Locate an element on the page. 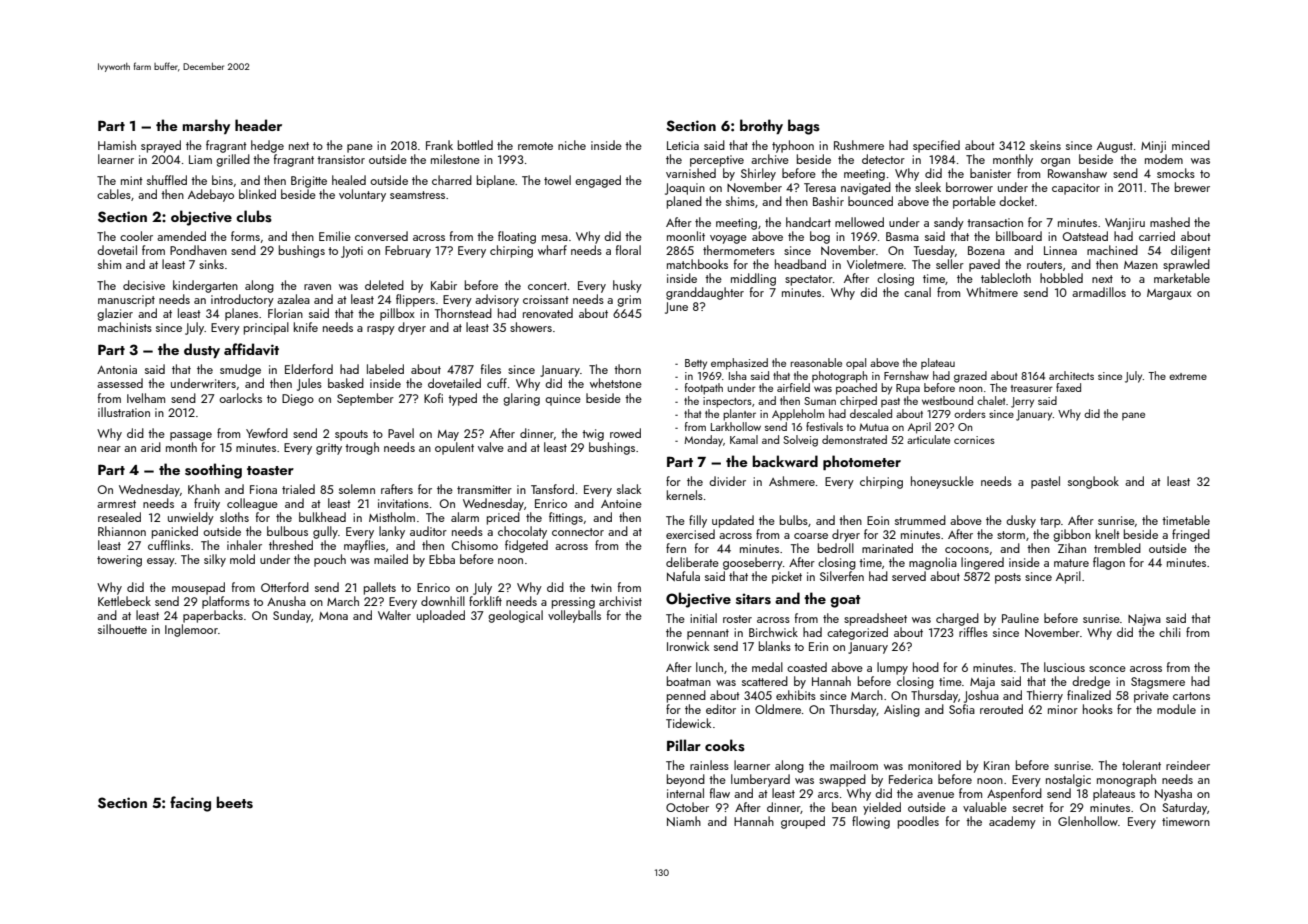 Image resolution: width=1308 pixels, height=924 pixels. minced is located at coordinates (1191, 145).
